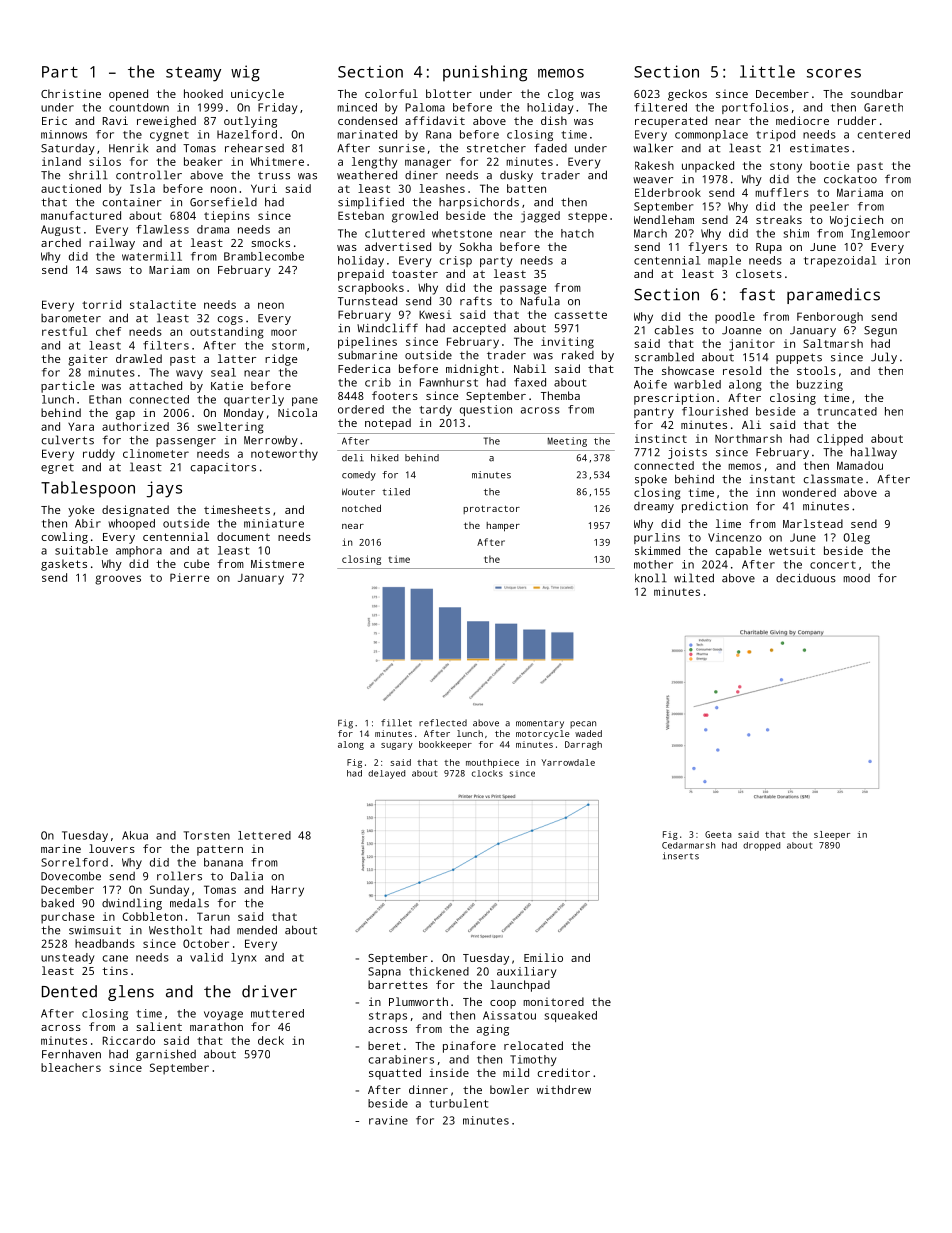 The width and height of the document is (952, 1233). I want to click on little, so click(767, 71).
